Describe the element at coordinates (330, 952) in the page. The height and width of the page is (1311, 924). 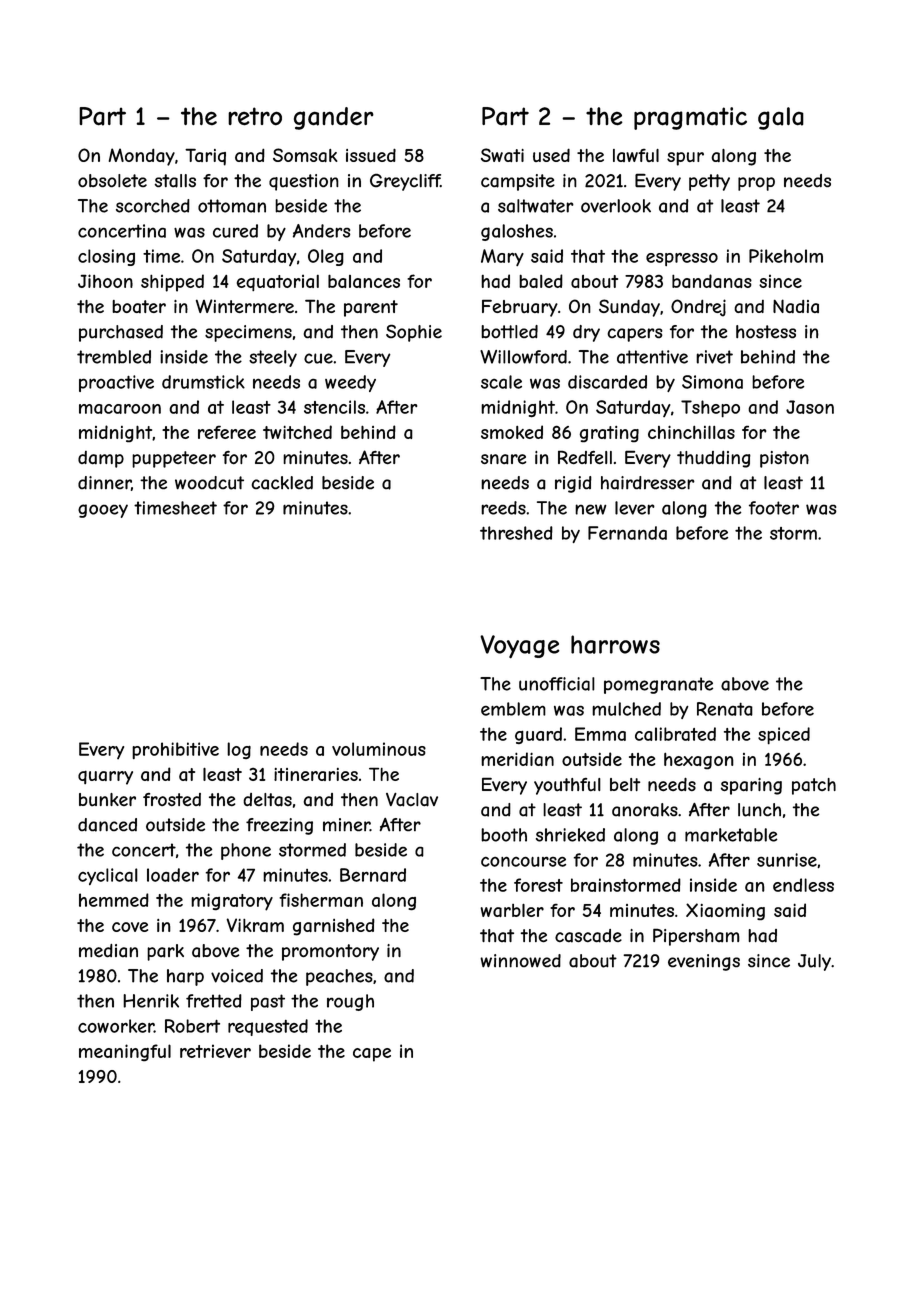
I see `promontory` at that location.
